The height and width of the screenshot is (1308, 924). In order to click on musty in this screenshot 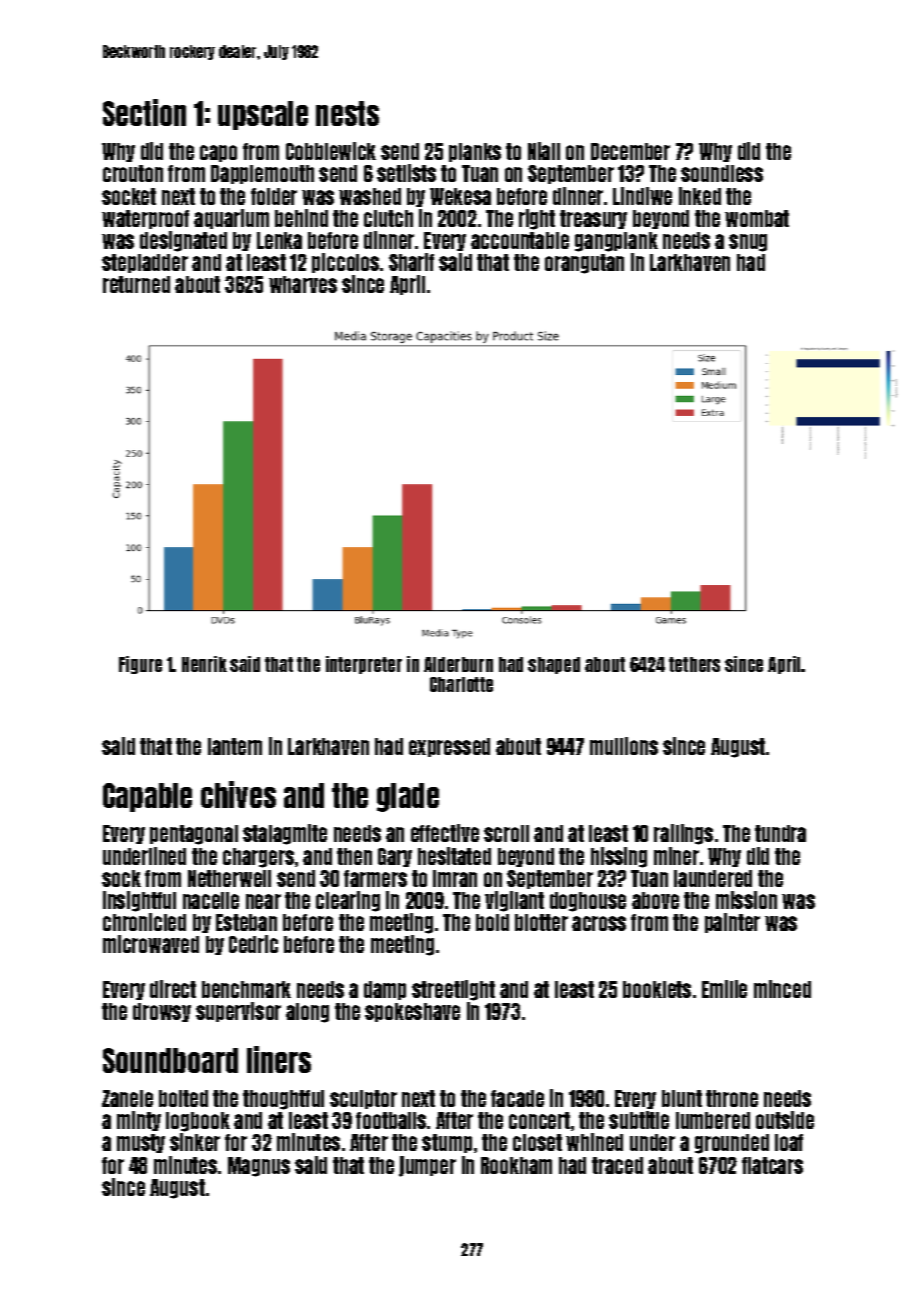, I will do `click(141, 1143)`.
